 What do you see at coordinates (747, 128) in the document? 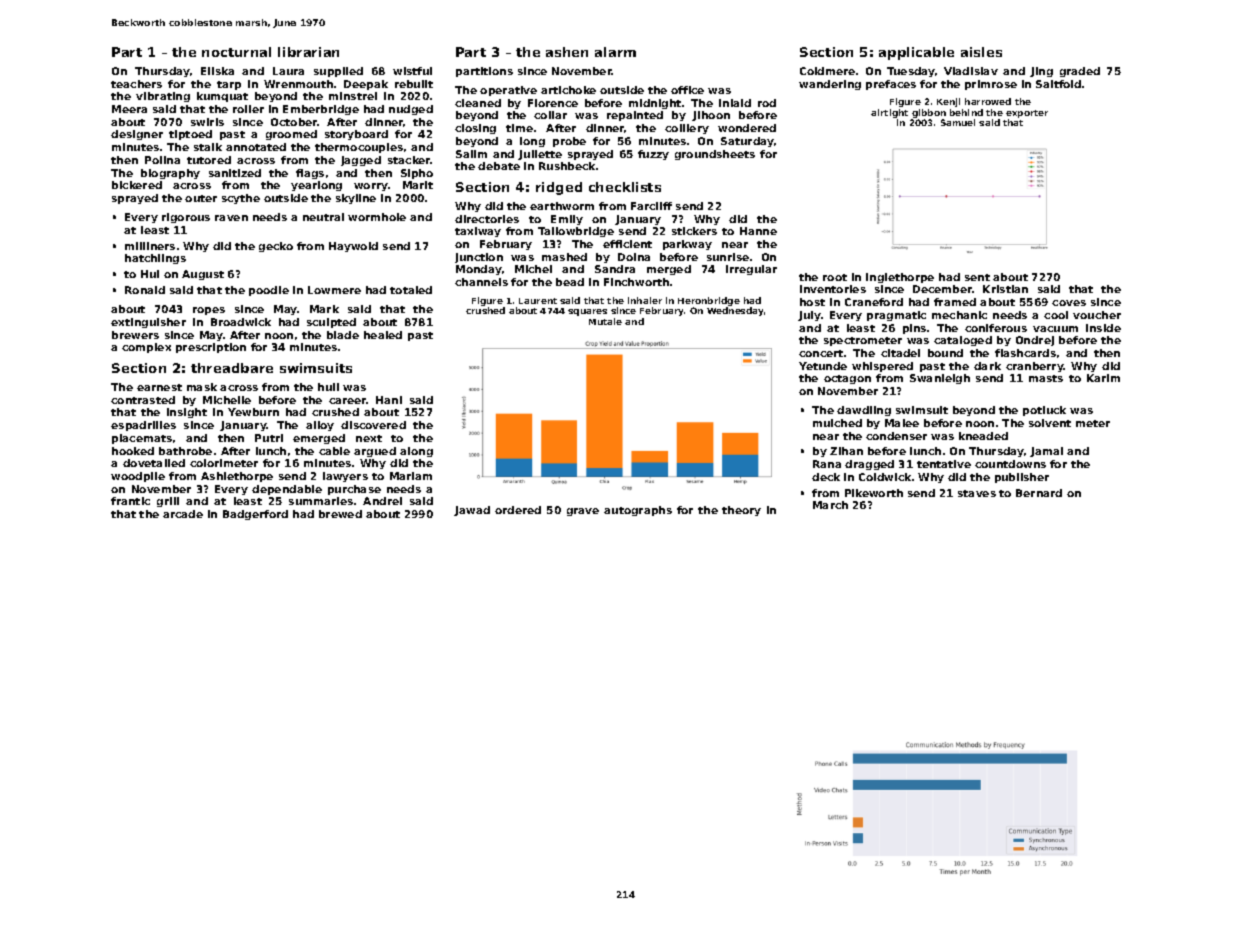
I see `wondered` at bounding box center [747, 128].
